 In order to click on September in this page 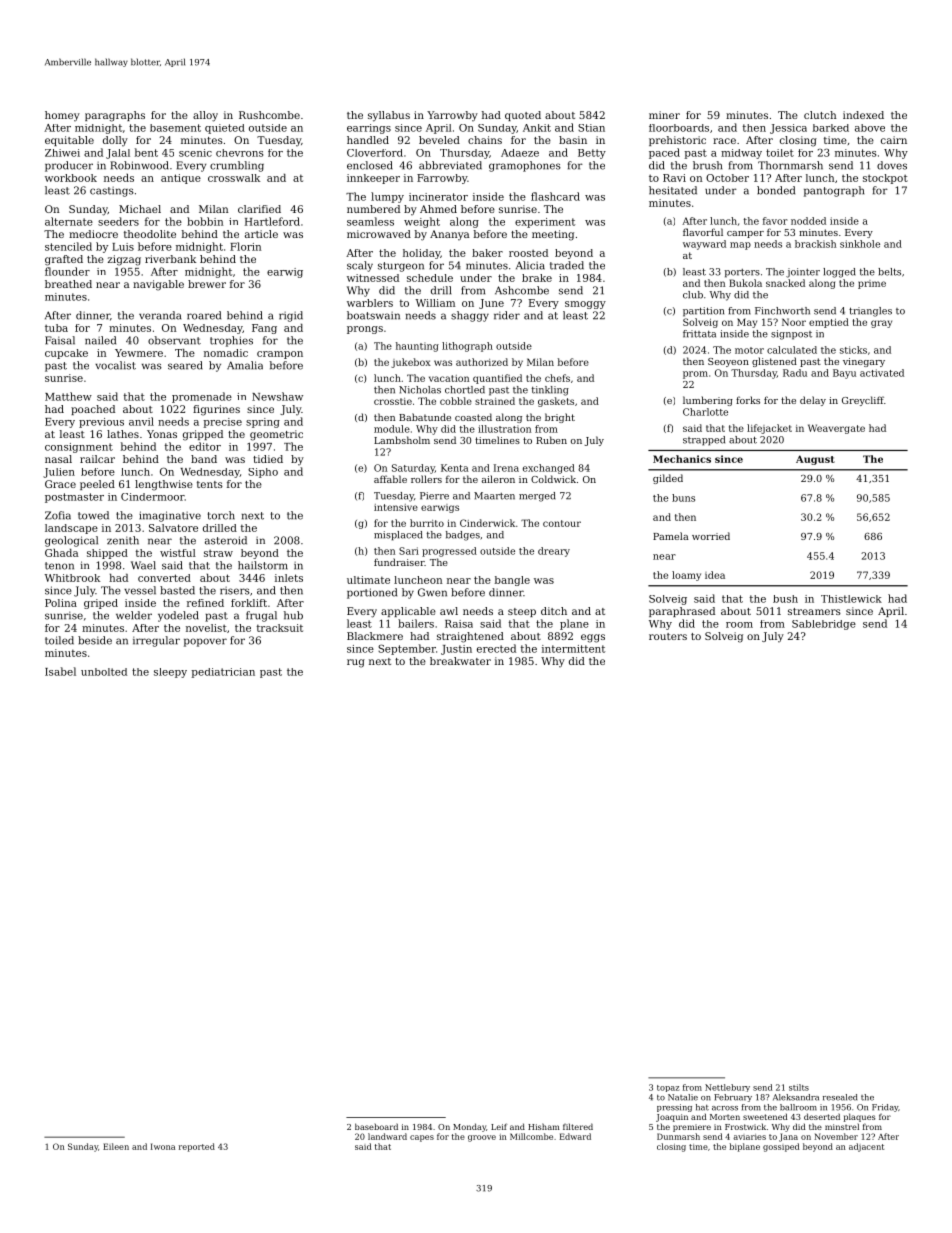, I will do `click(407, 649)`.
